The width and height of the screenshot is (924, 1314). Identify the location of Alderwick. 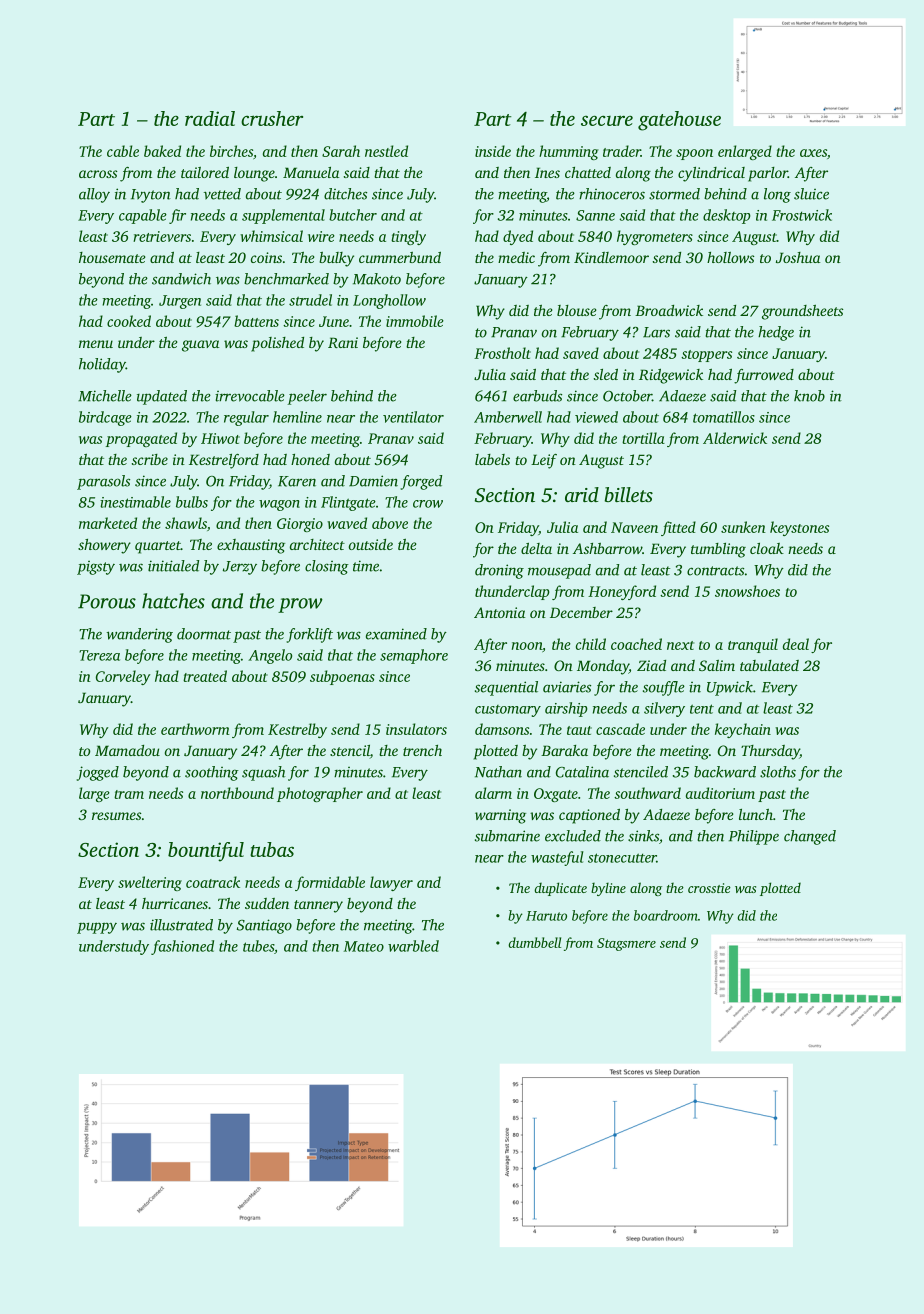
(735, 438).
